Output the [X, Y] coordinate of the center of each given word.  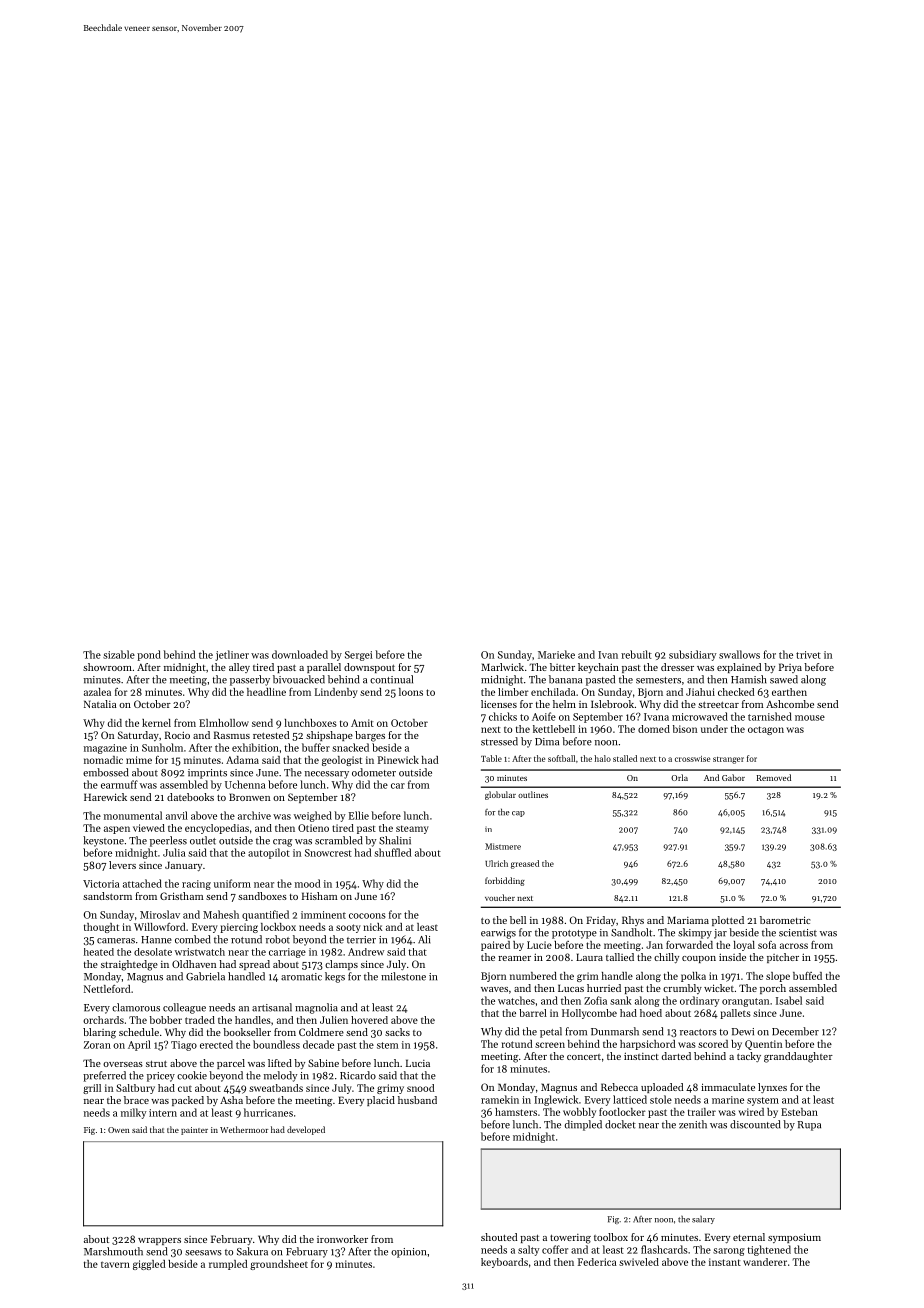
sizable [119, 654]
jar [720, 934]
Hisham [319, 896]
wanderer [765, 1262]
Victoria [101, 884]
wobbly [579, 1113]
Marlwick [502, 667]
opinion [408, 1253]
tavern [115, 1264]
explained [739, 668]
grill [92, 1089]
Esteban [799, 1112]
